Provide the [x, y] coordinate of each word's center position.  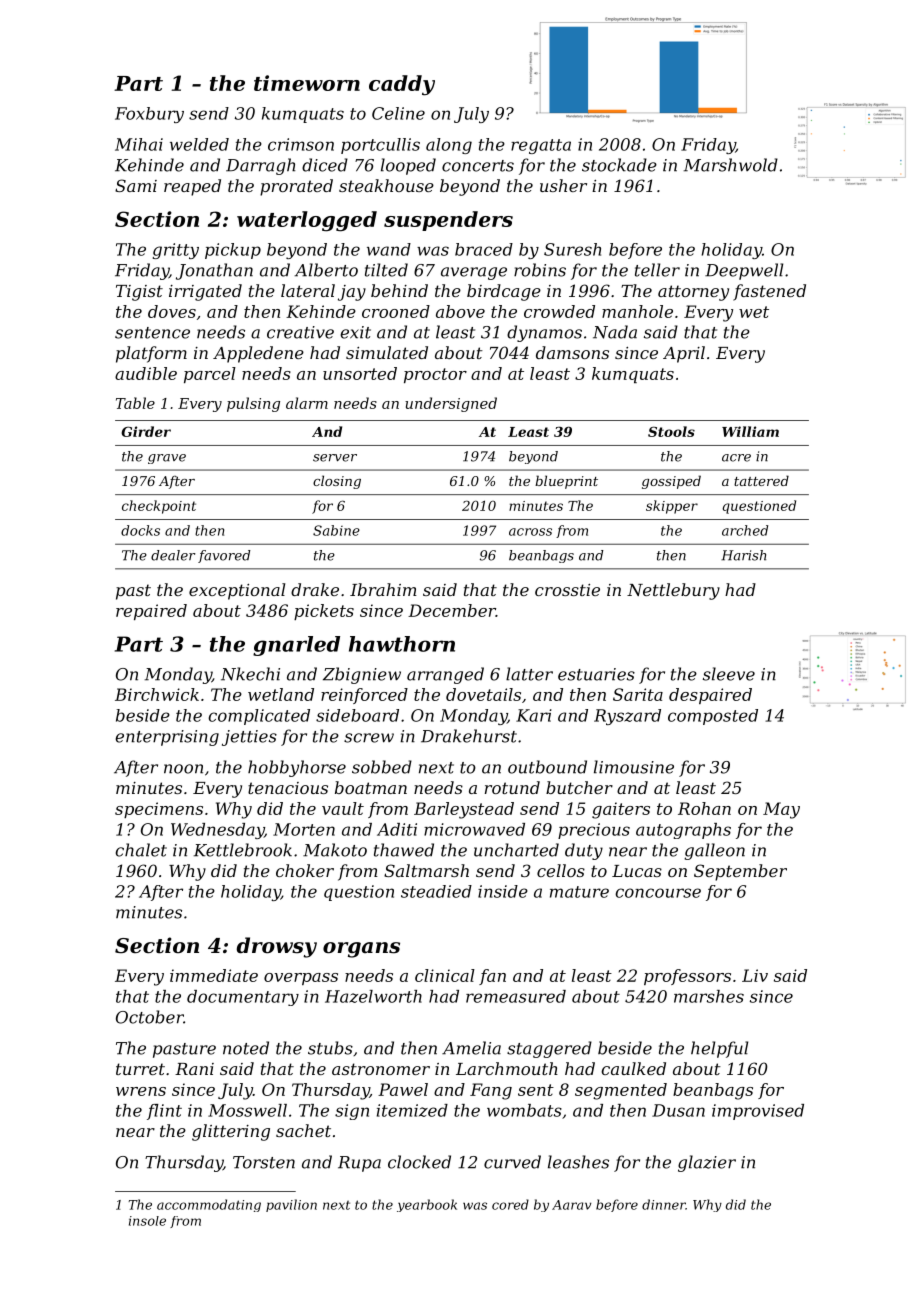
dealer [173, 555]
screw [369, 738]
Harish [743, 555]
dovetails [483, 694]
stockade [619, 165]
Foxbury [149, 115]
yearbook [427, 1205]
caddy [402, 85]
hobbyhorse [297, 768]
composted [713, 717]
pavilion [291, 1205]
